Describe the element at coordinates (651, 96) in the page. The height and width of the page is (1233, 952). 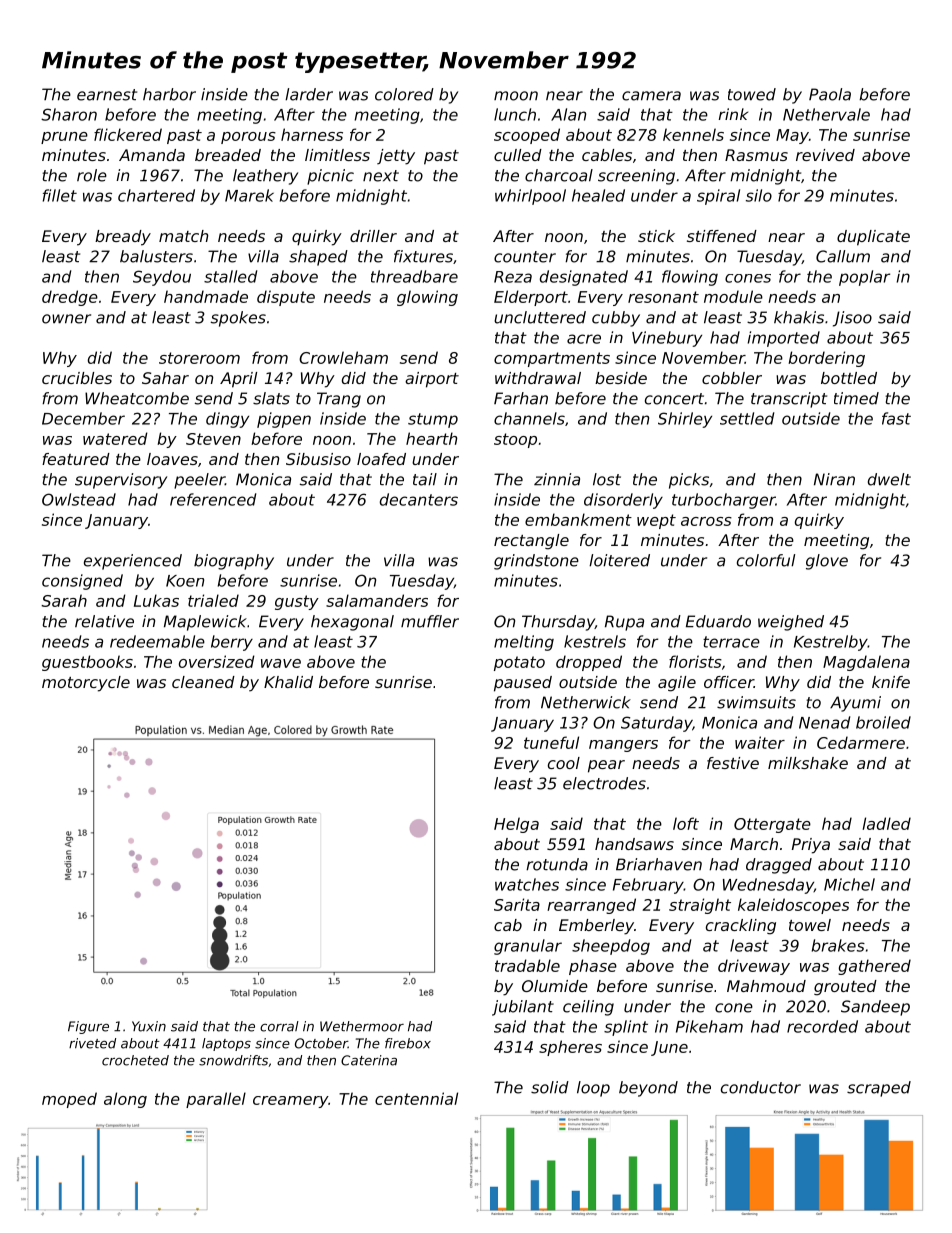
I see `camera` at that location.
